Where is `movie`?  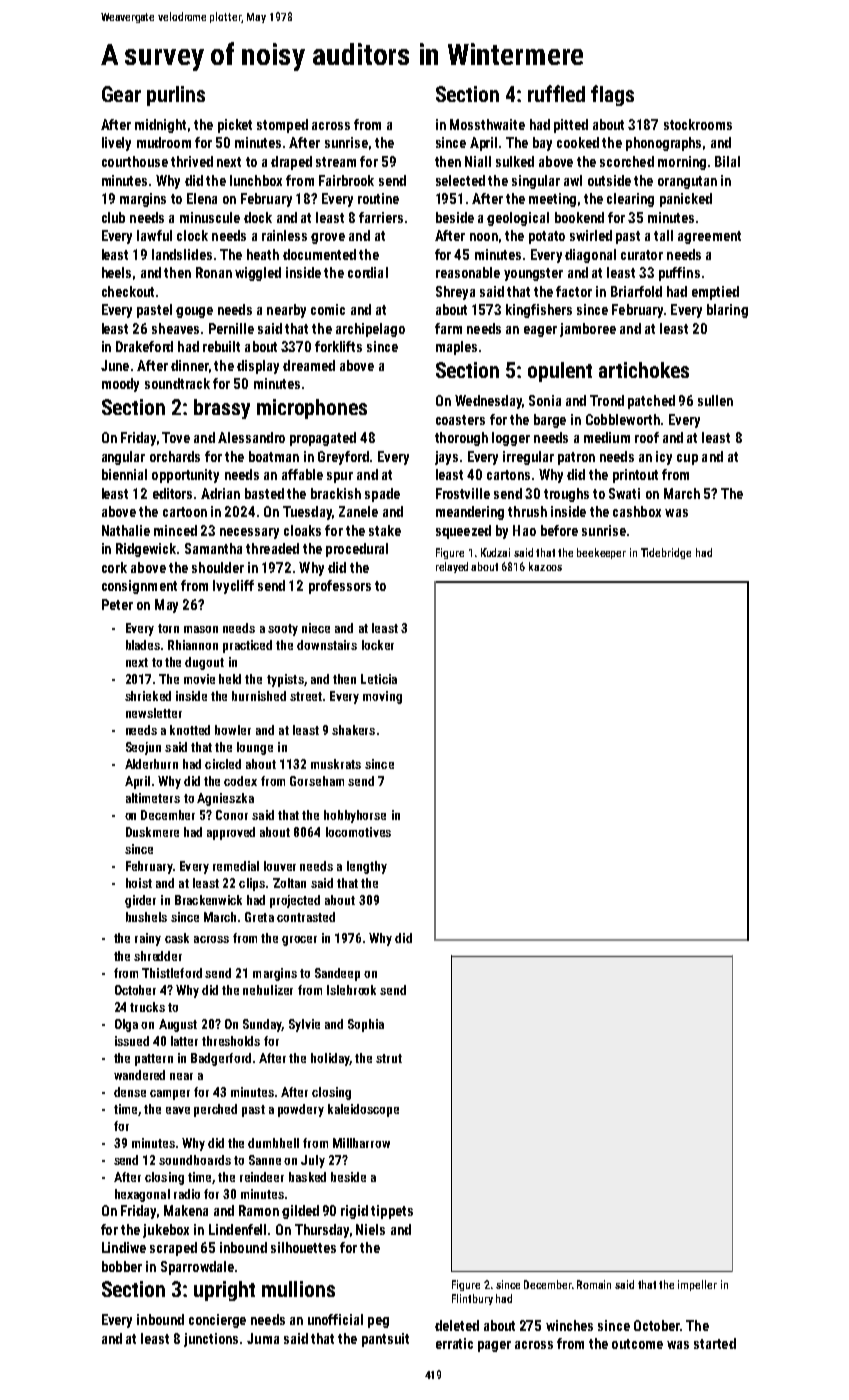
movie is located at coordinates (199, 679).
